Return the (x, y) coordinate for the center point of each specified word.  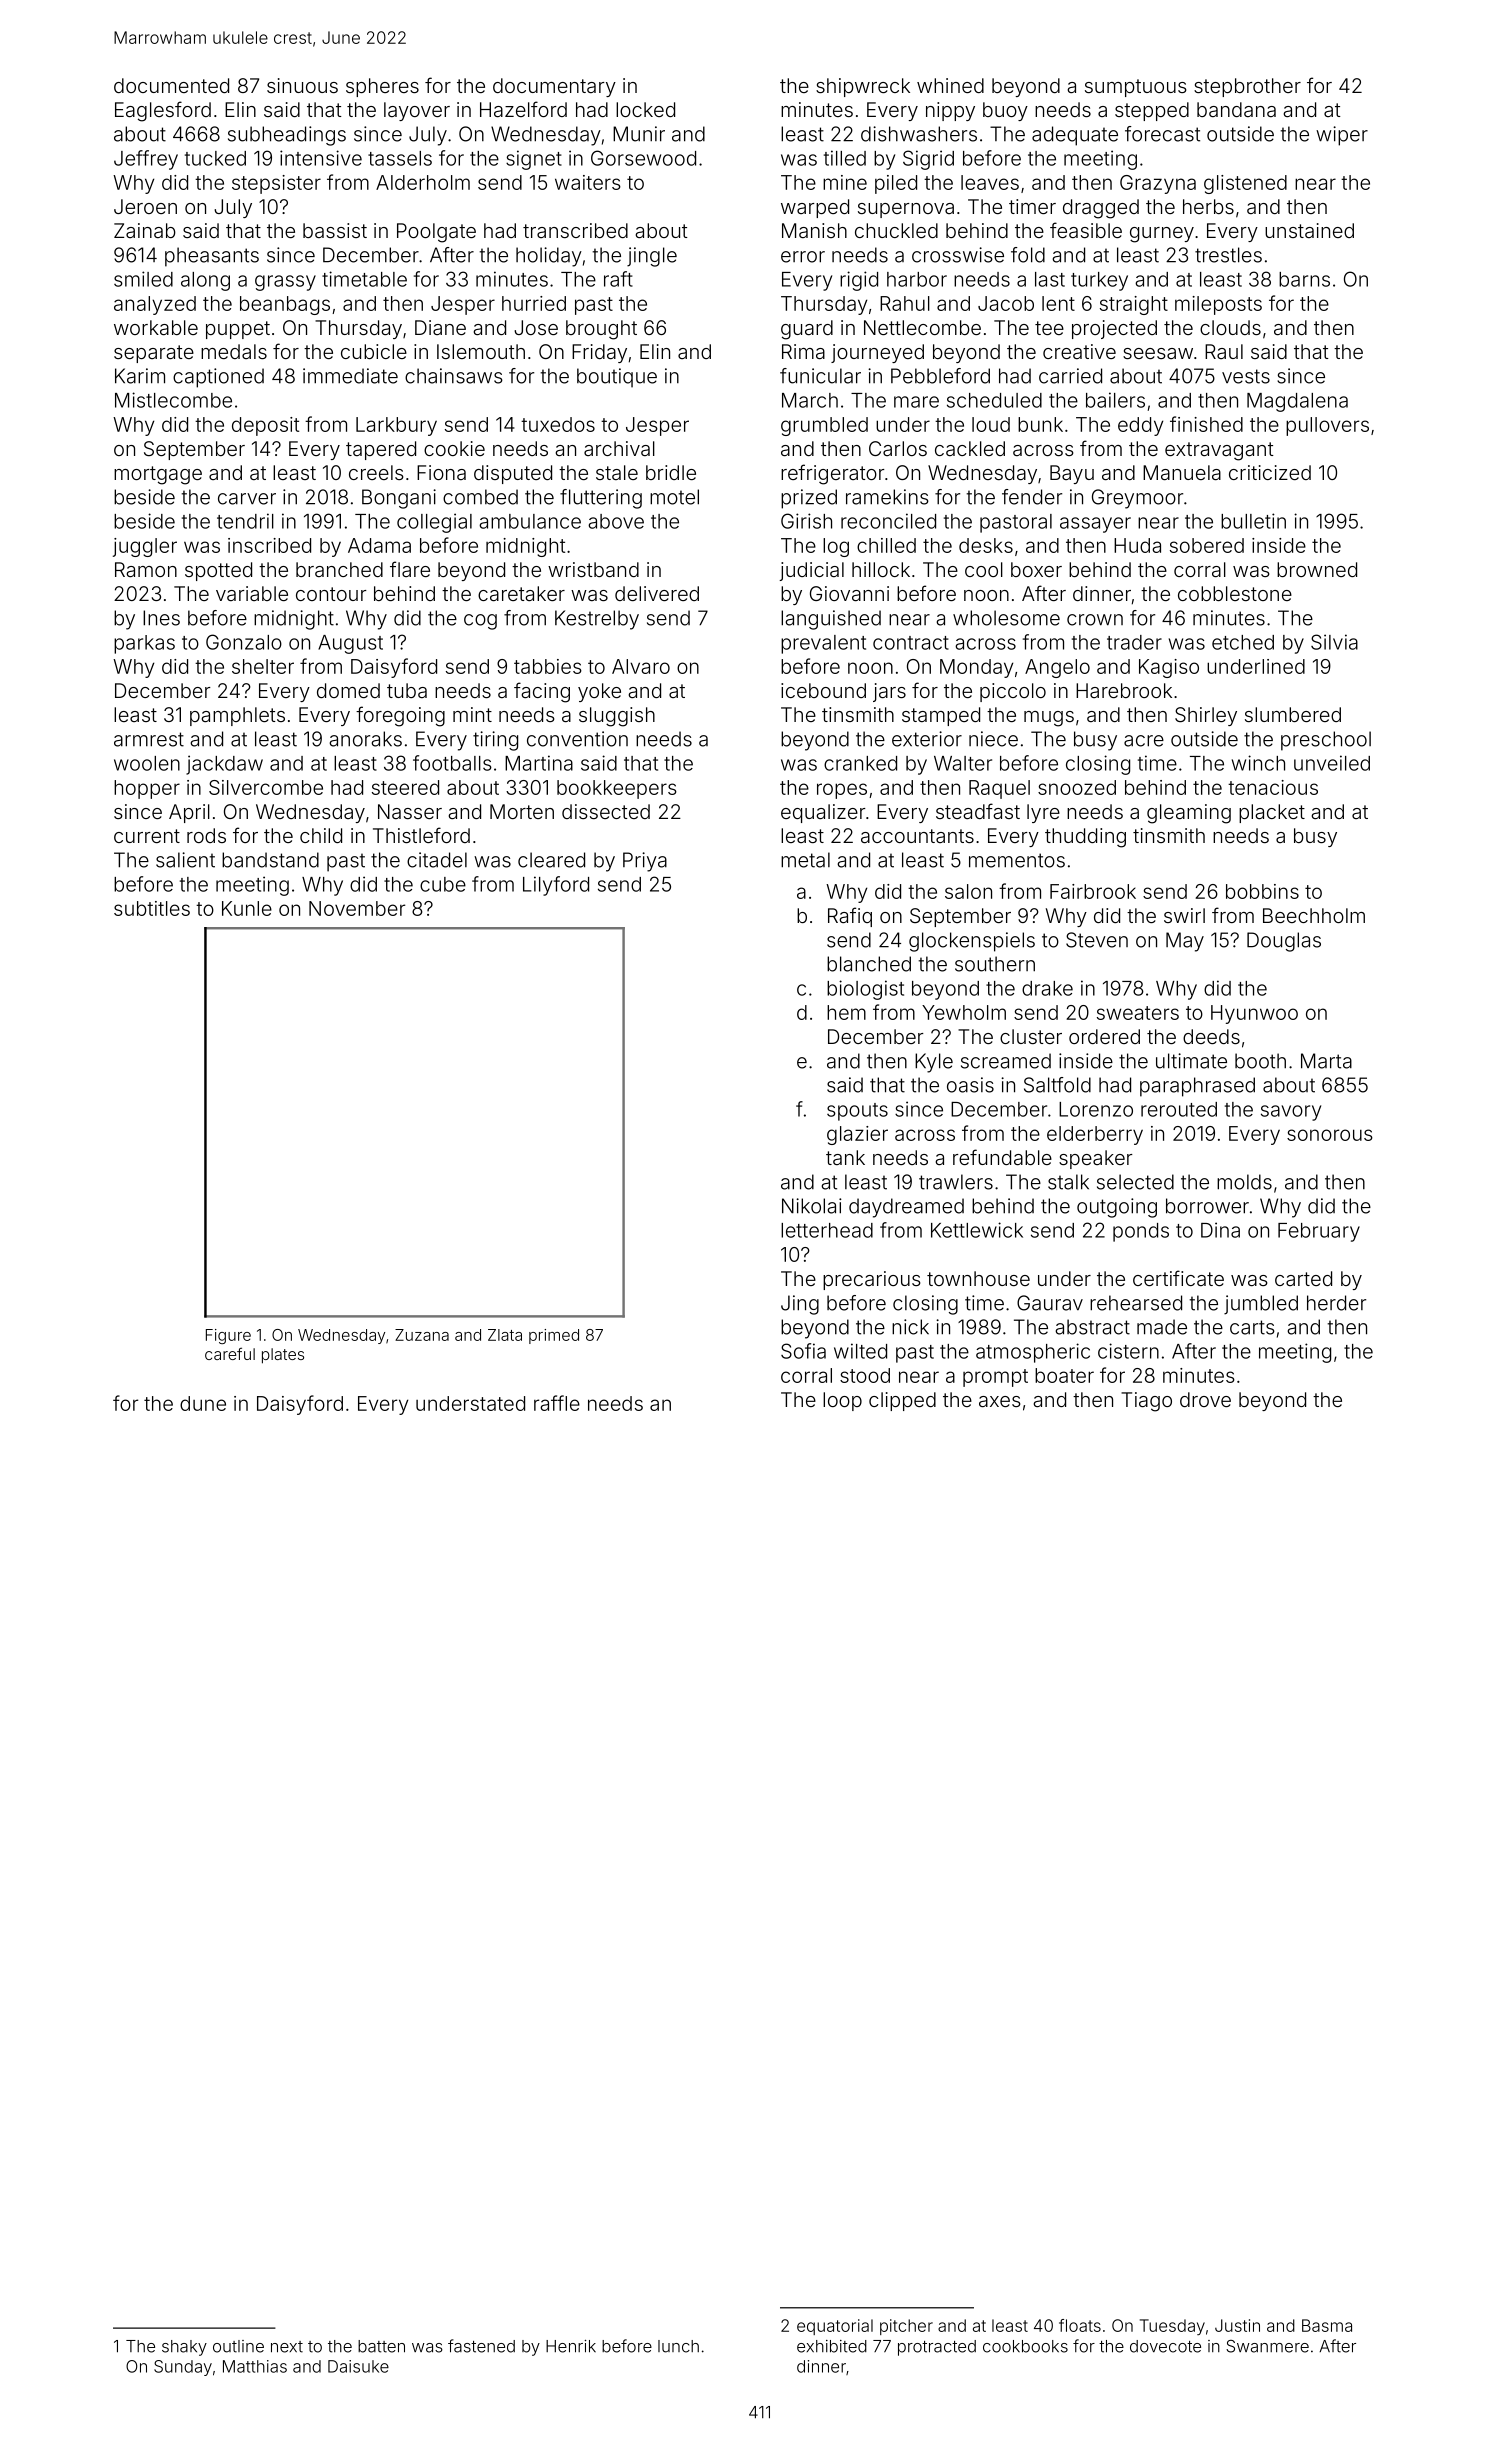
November (357, 908)
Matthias (255, 2366)
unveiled (1332, 763)
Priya (645, 862)
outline (238, 2346)
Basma (1327, 2325)
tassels (400, 158)
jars (889, 692)
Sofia (803, 1351)
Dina (1220, 1230)
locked (645, 109)
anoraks (365, 739)
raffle (557, 1403)
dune (203, 1403)
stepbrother (1247, 87)
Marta (1326, 1061)
